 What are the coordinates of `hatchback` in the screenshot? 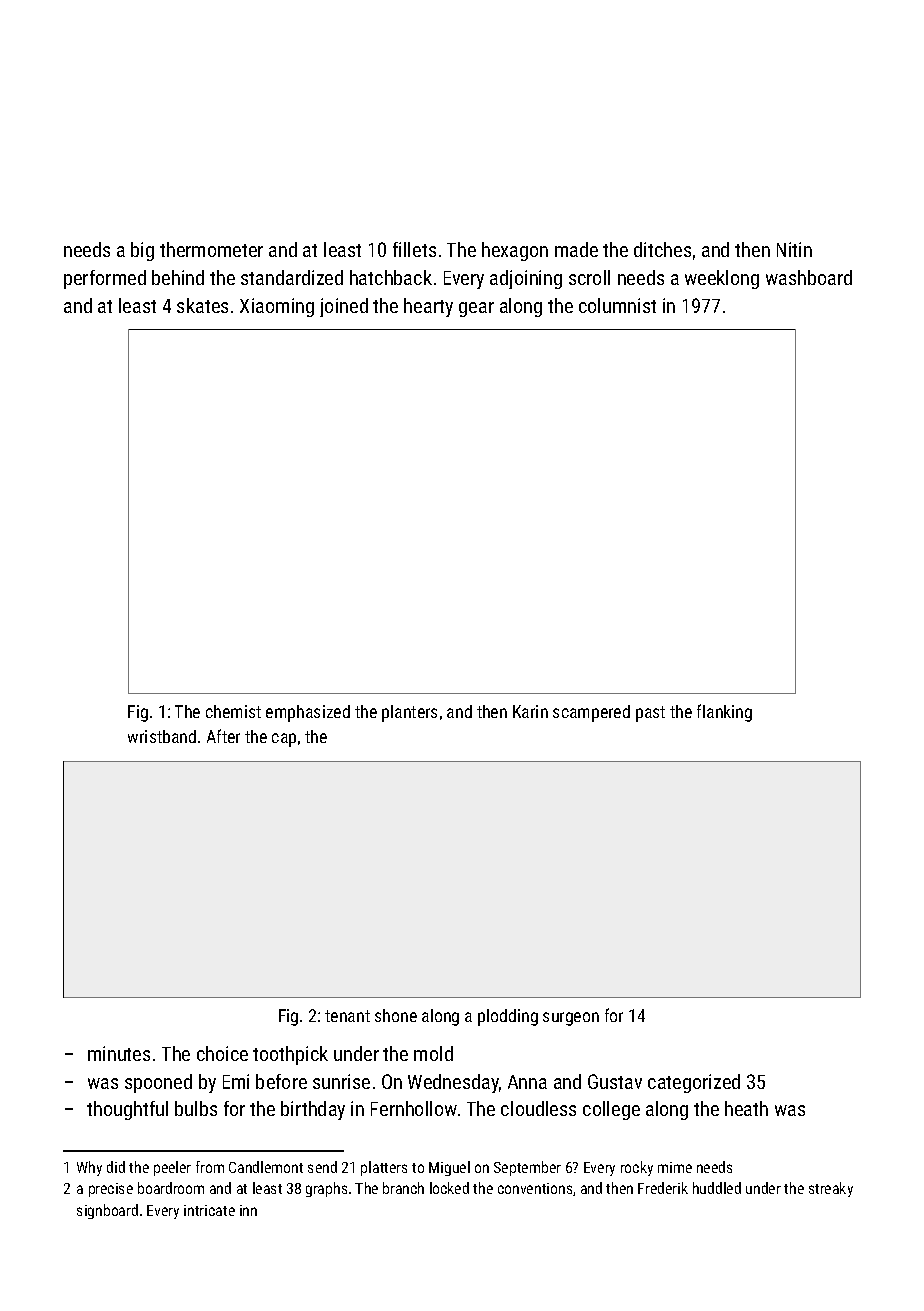 It's located at (391, 277).
